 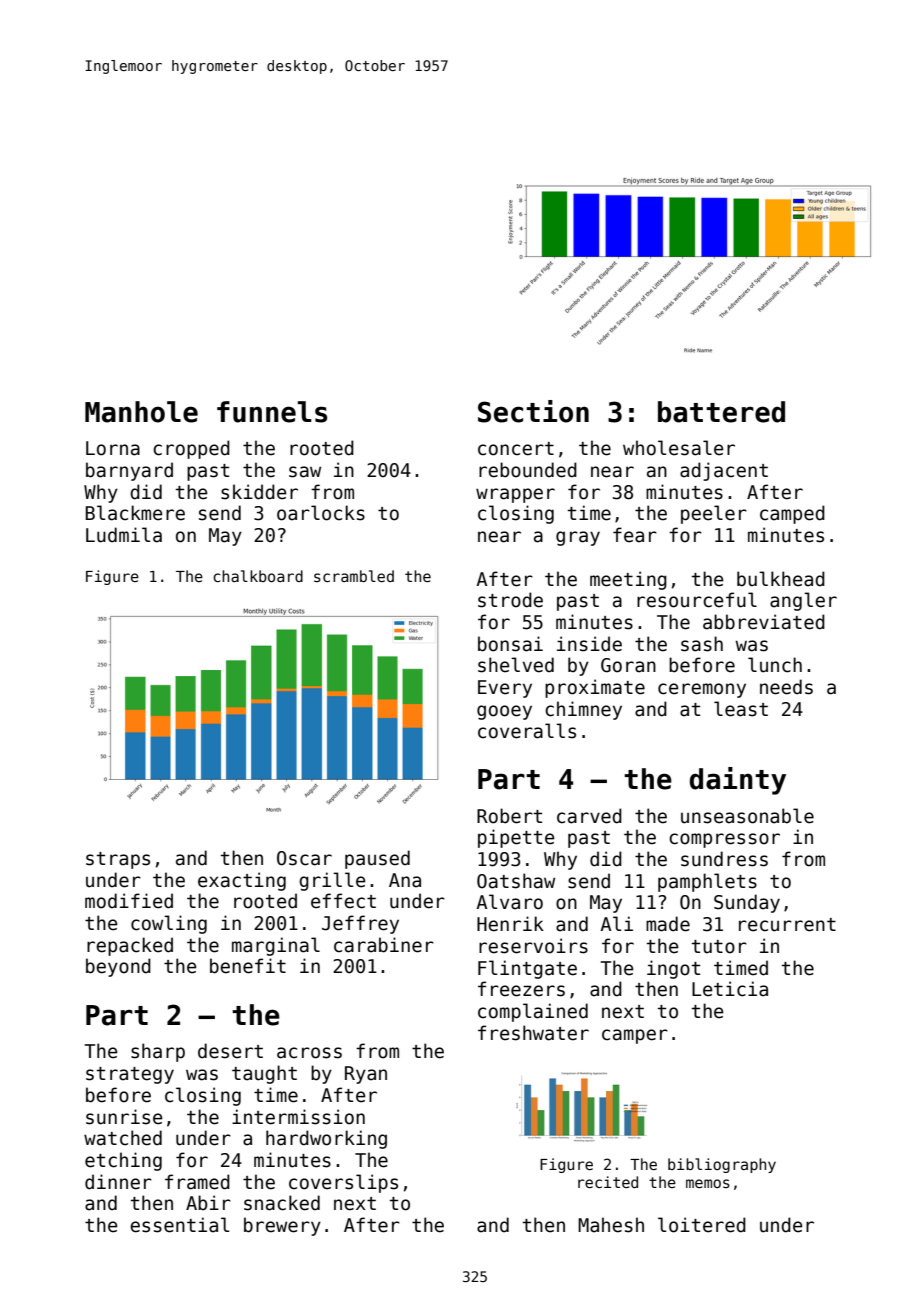 I want to click on marginal, so click(x=276, y=946).
